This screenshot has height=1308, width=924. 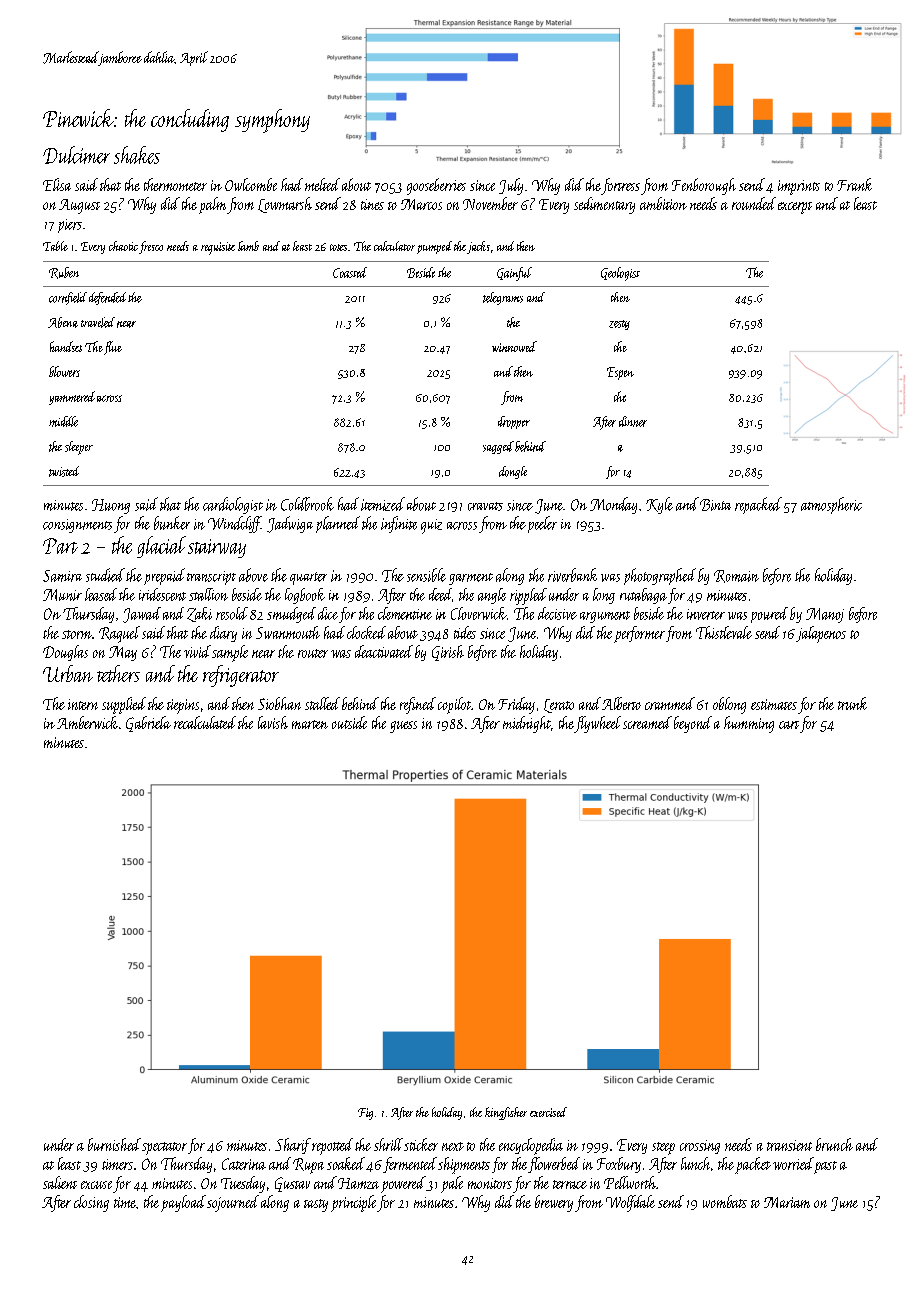 I want to click on payload, so click(x=183, y=1203).
